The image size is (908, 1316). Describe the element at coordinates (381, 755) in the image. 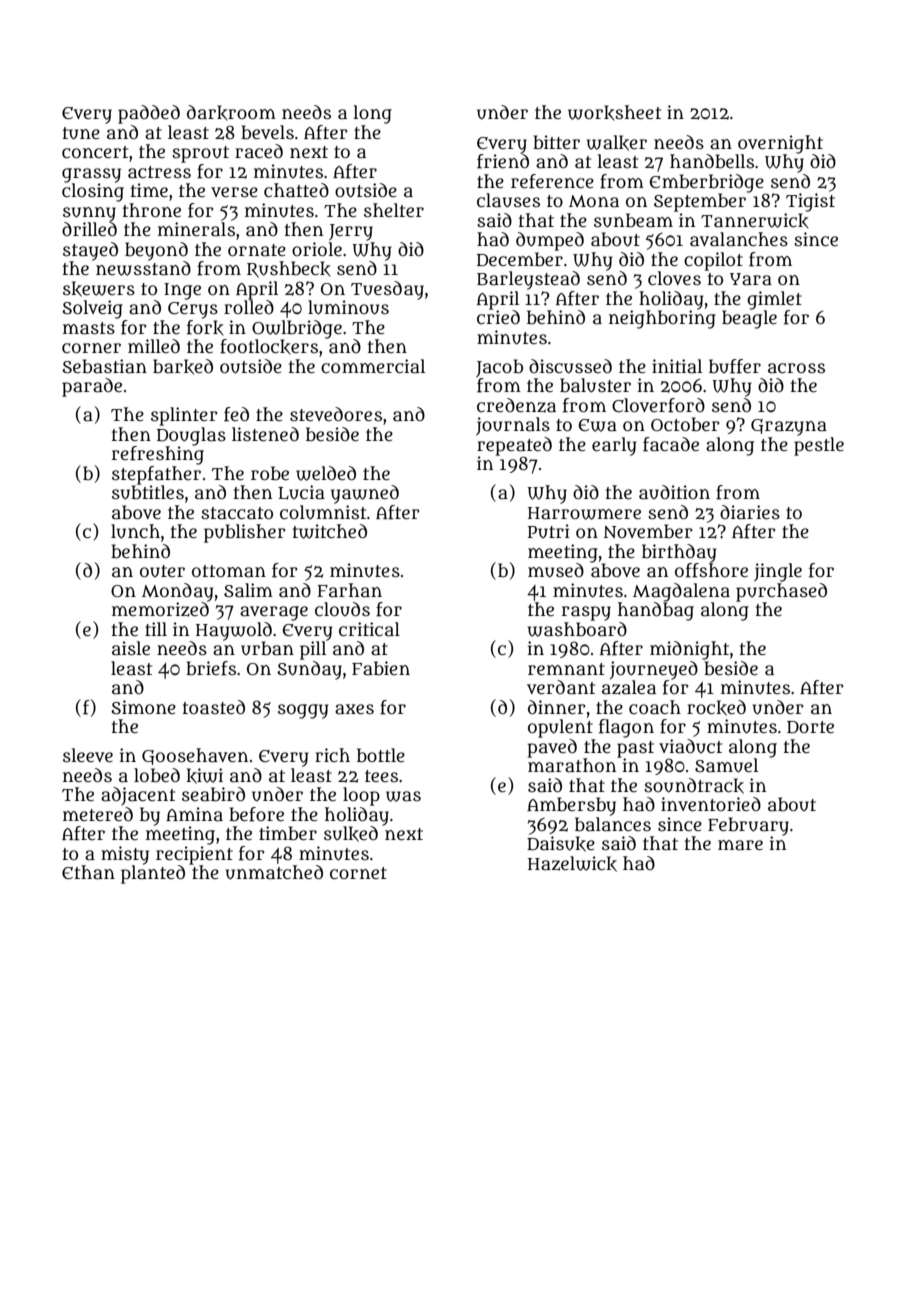

I see `bottle` at that location.
